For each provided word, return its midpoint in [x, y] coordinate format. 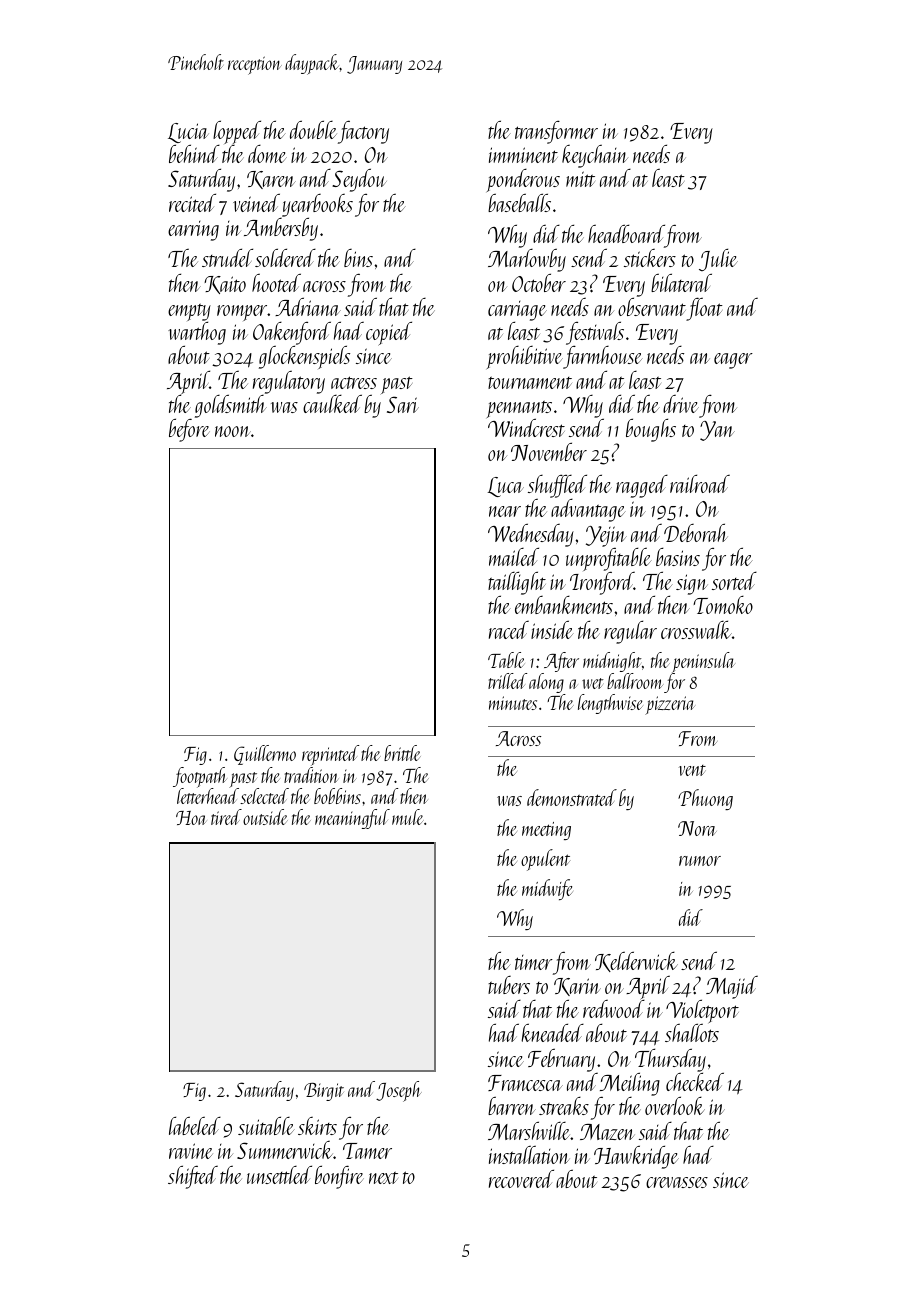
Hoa [191, 818]
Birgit [324, 1092]
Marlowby [527, 260]
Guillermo [265, 755]
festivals [595, 333]
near [505, 511]
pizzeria [670, 705]
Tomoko [723, 605]
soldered [285, 257]
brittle [402, 753]
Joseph [399, 1091]
